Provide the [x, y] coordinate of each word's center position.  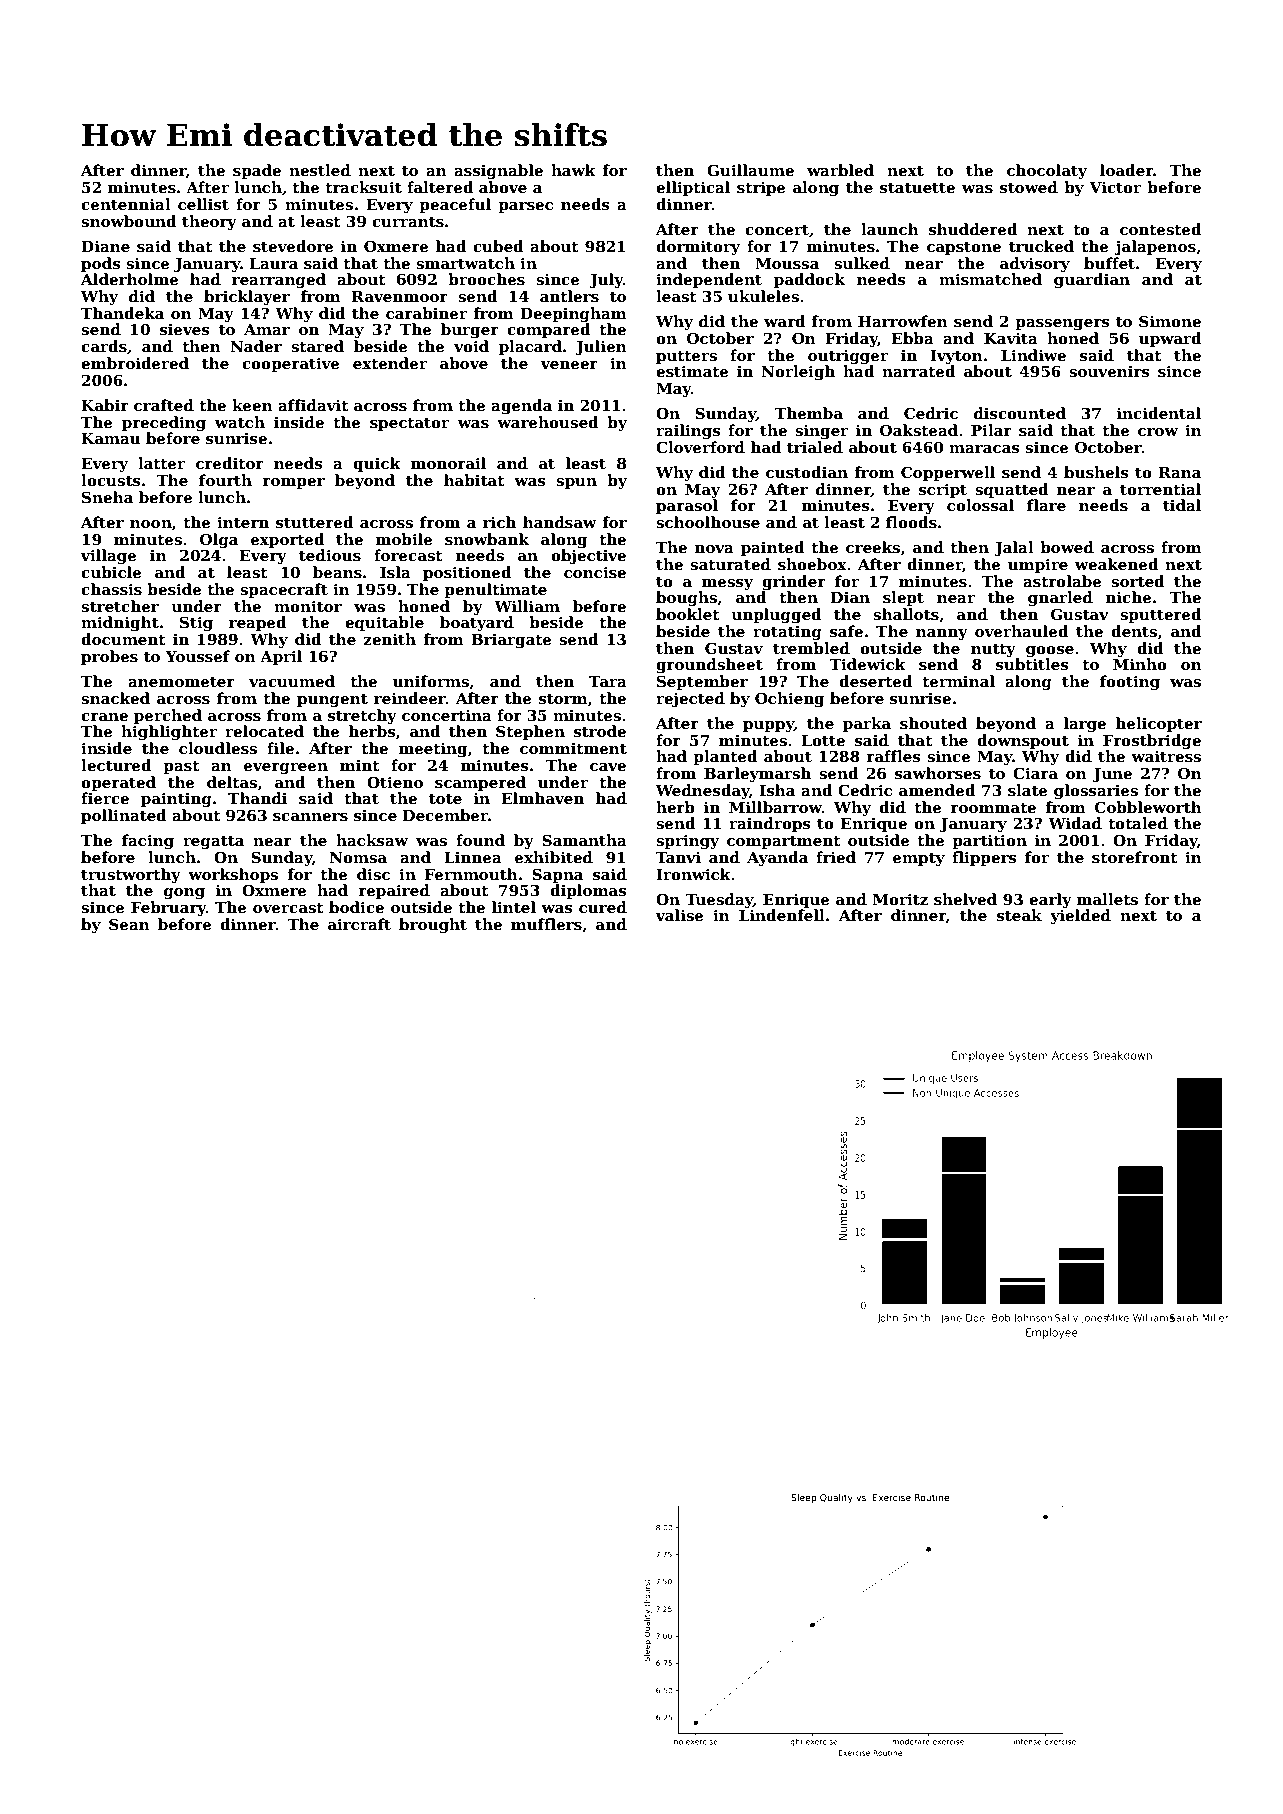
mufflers [546, 924]
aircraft [359, 924]
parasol [687, 506]
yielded [1080, 917]
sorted [1138, 581]
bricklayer [247, 298]
